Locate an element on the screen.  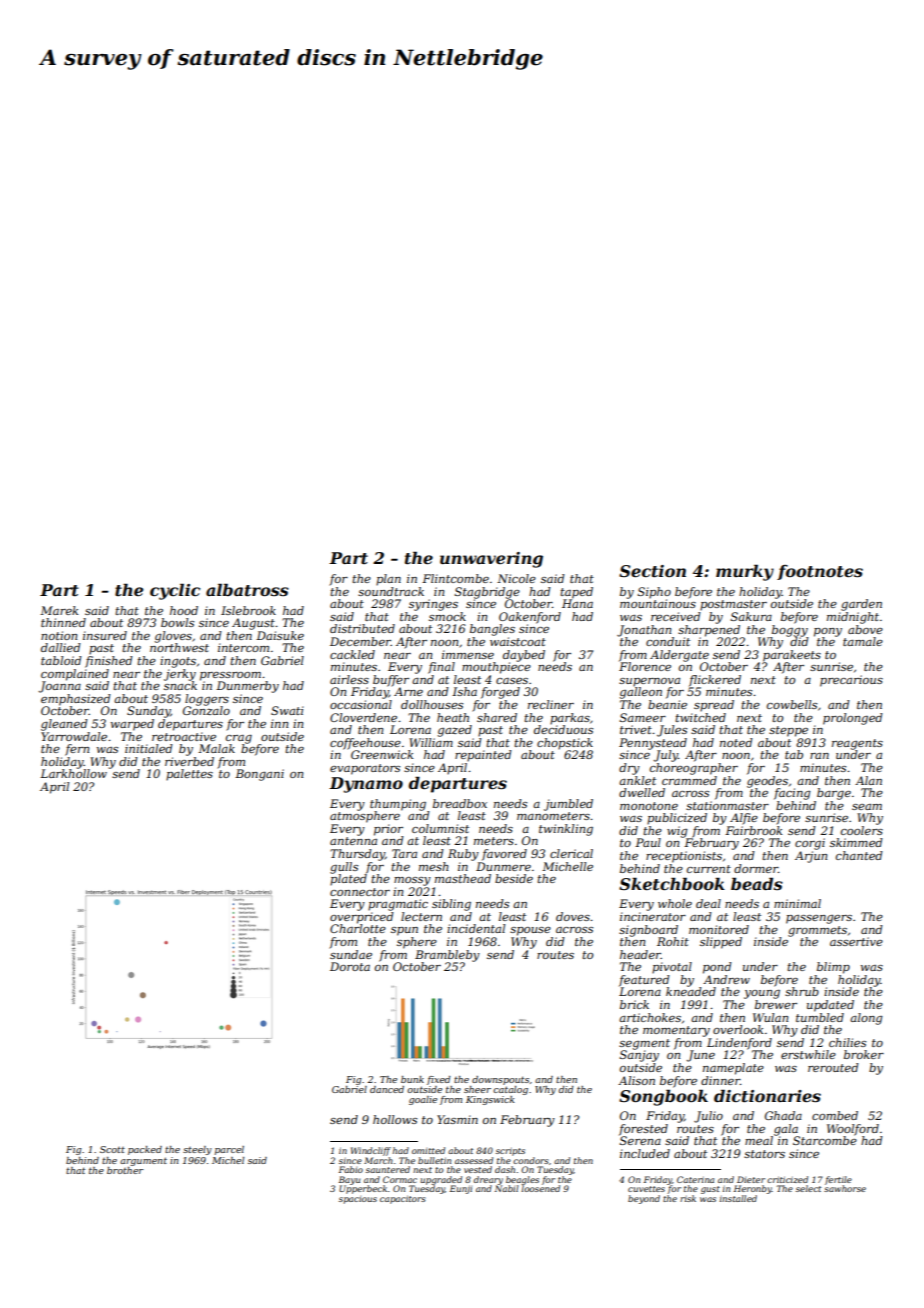
garden is located at coordinates (861, 605).
